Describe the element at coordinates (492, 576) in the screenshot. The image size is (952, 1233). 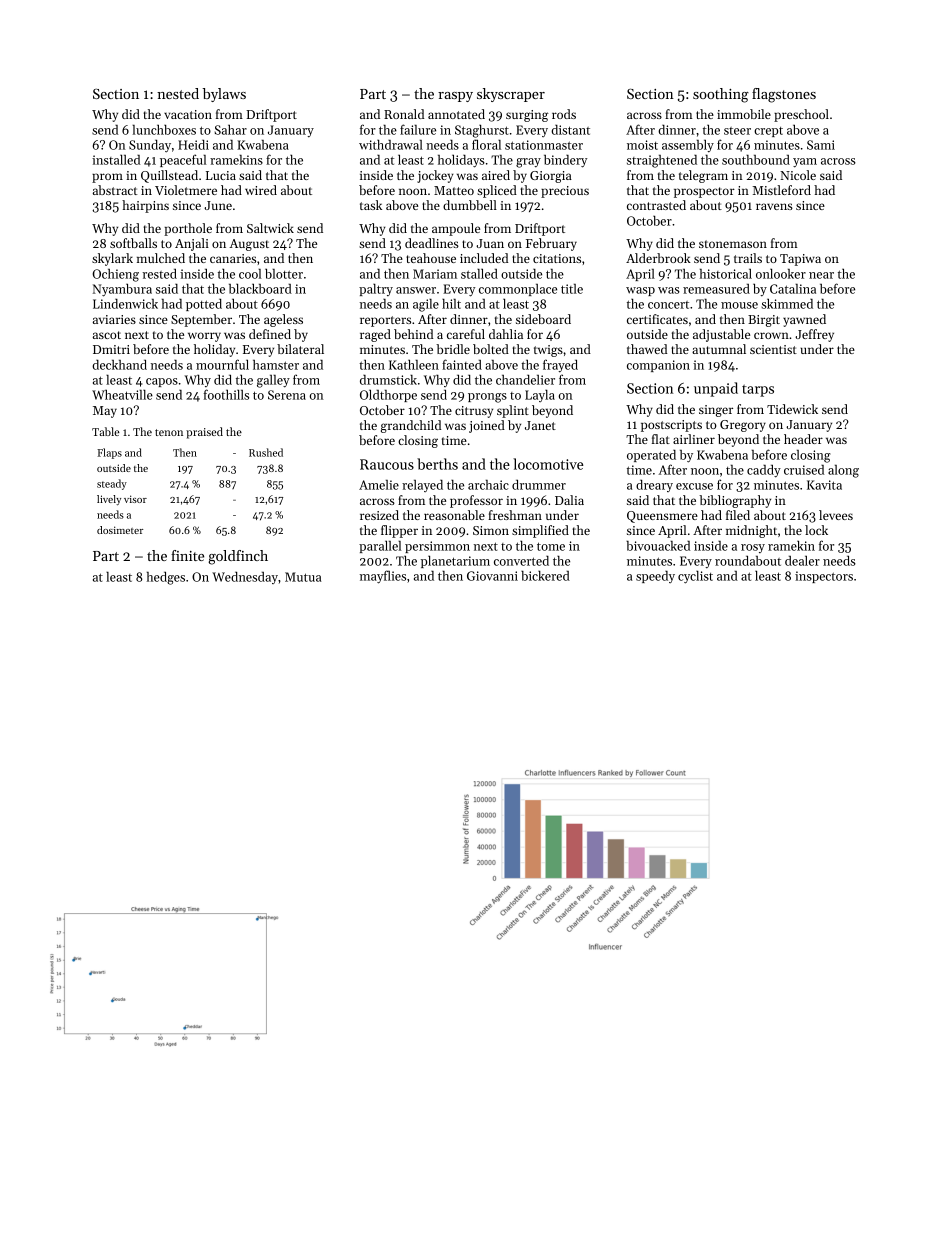
I see `Giovanni` at that location.
